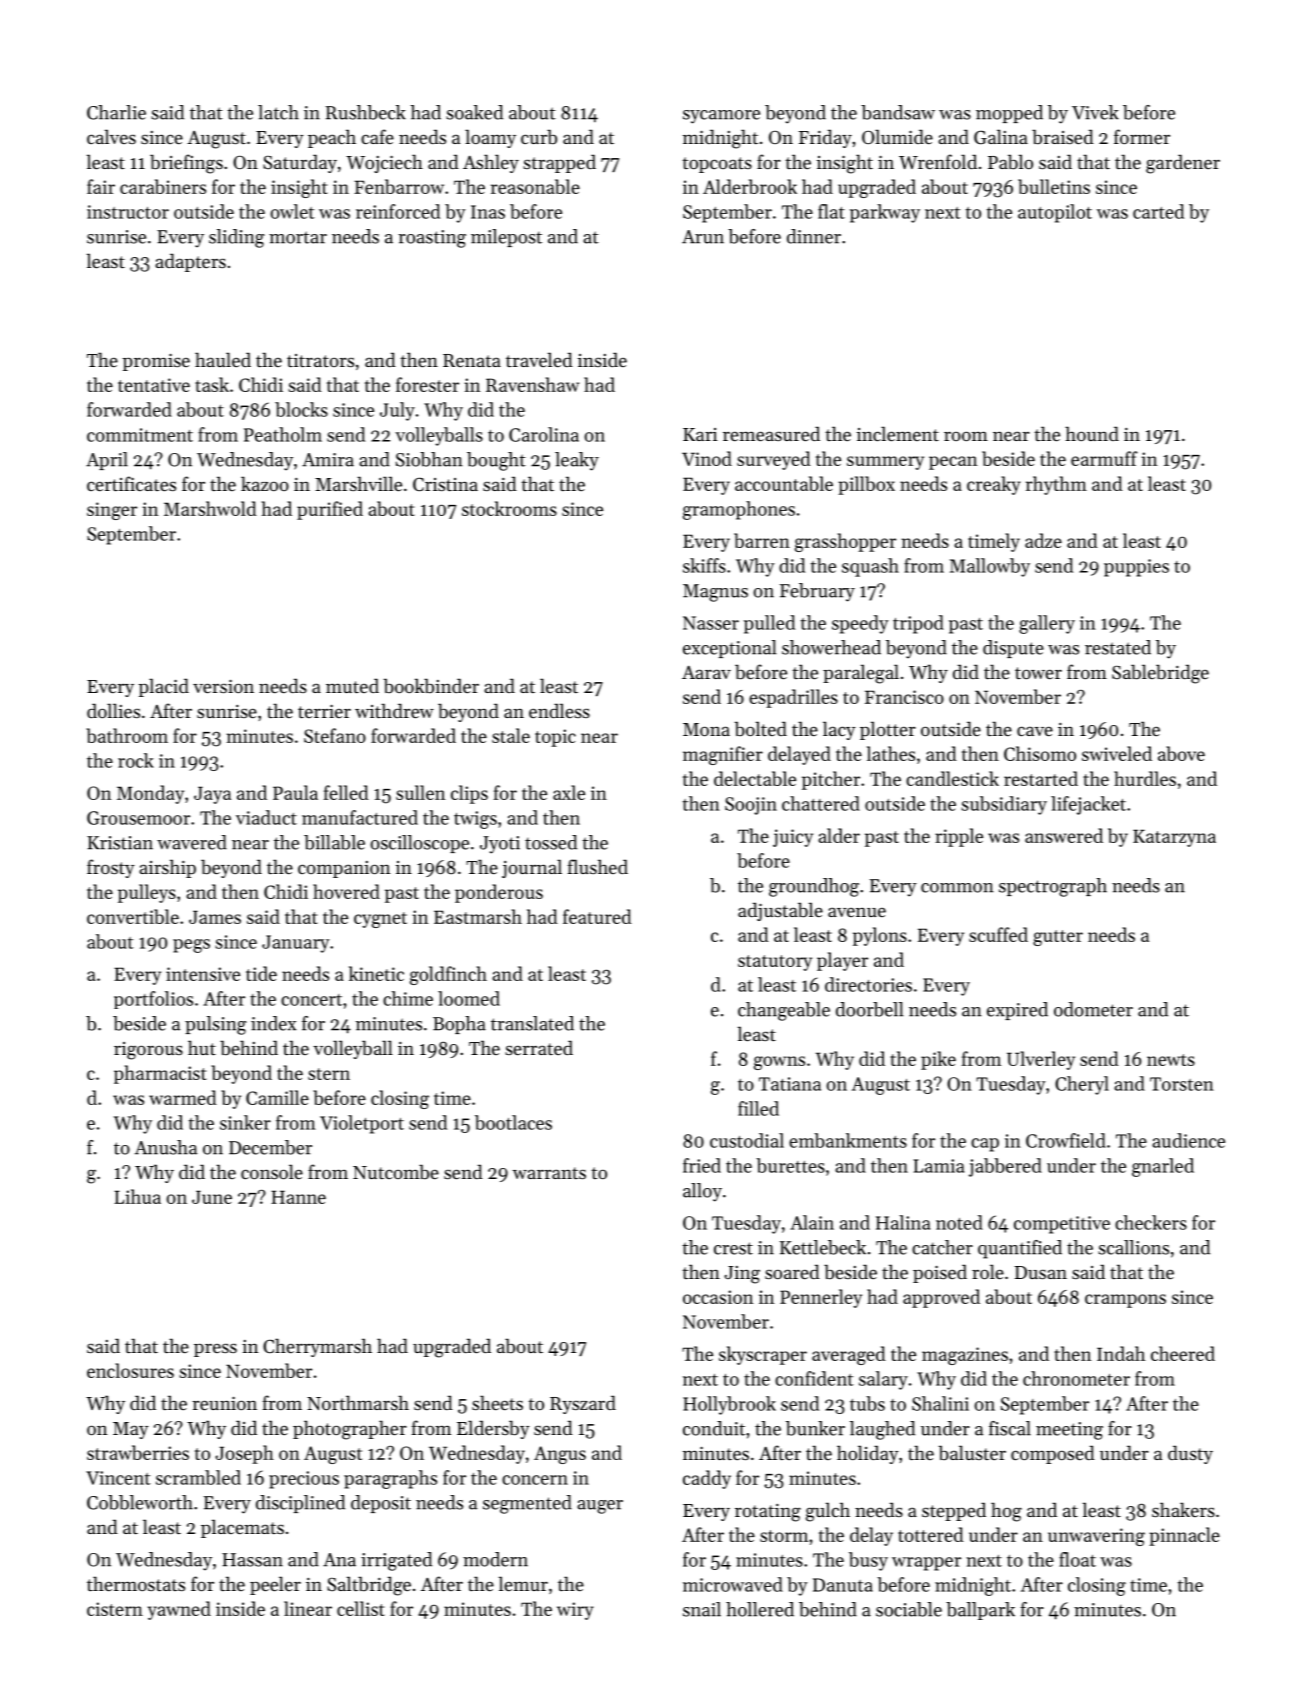 The height and width of the screenshot is (1700, 1314). I want to click on Lihua, so click(137, 1196).
